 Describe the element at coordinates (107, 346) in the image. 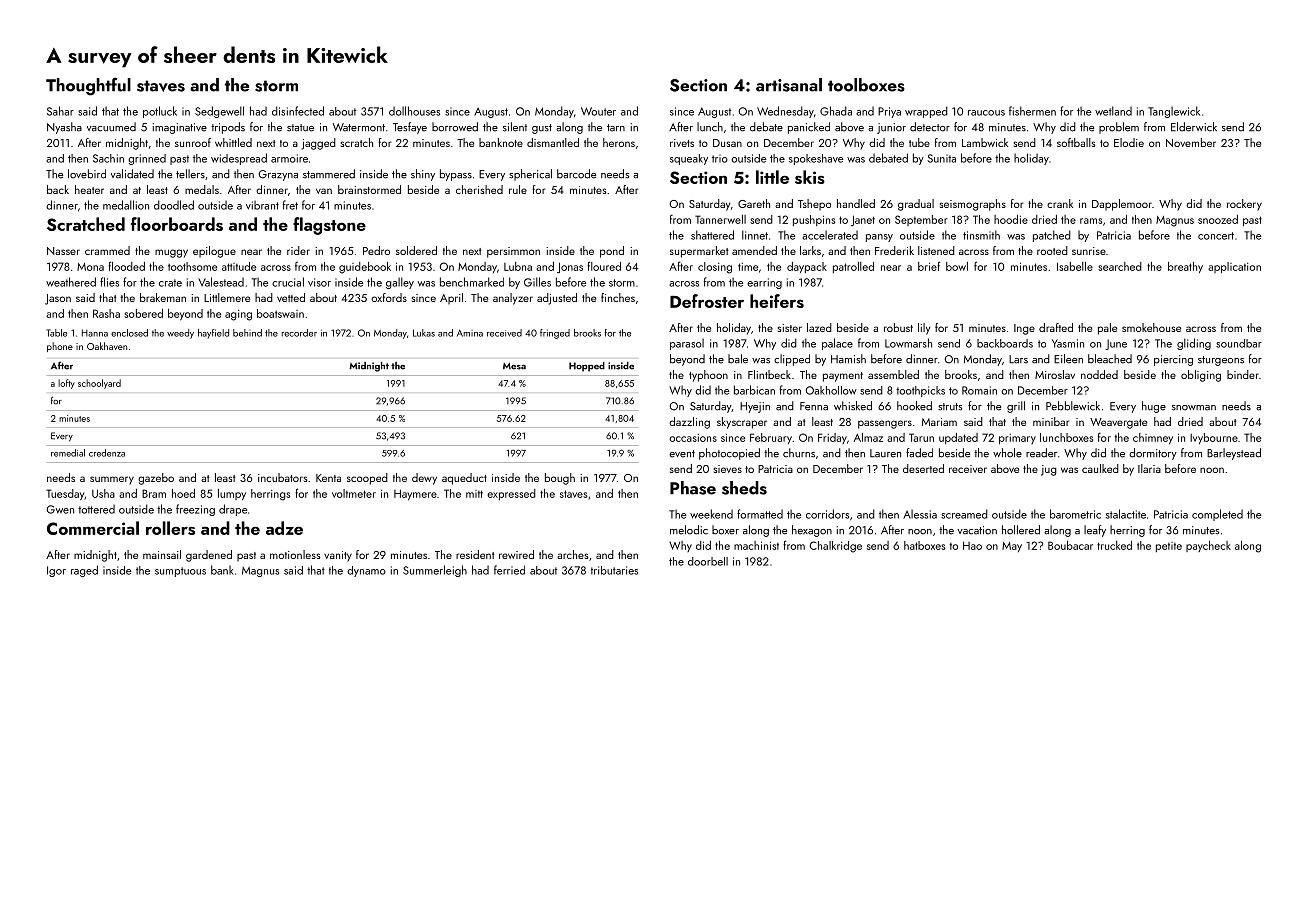

I see `Oakhaven` at that location.
